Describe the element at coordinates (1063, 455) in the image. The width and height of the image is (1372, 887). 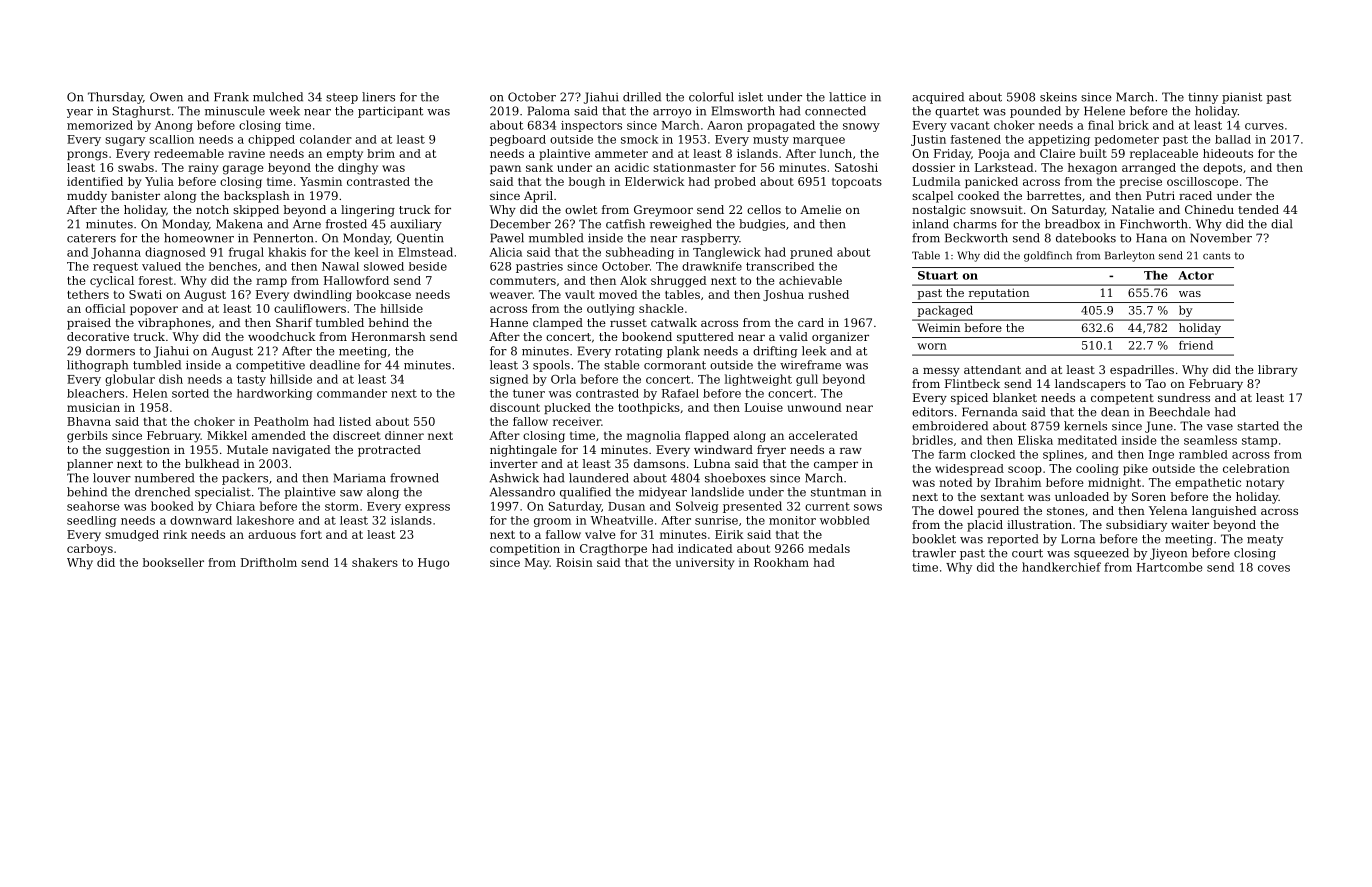
I see `splines` at that location.
